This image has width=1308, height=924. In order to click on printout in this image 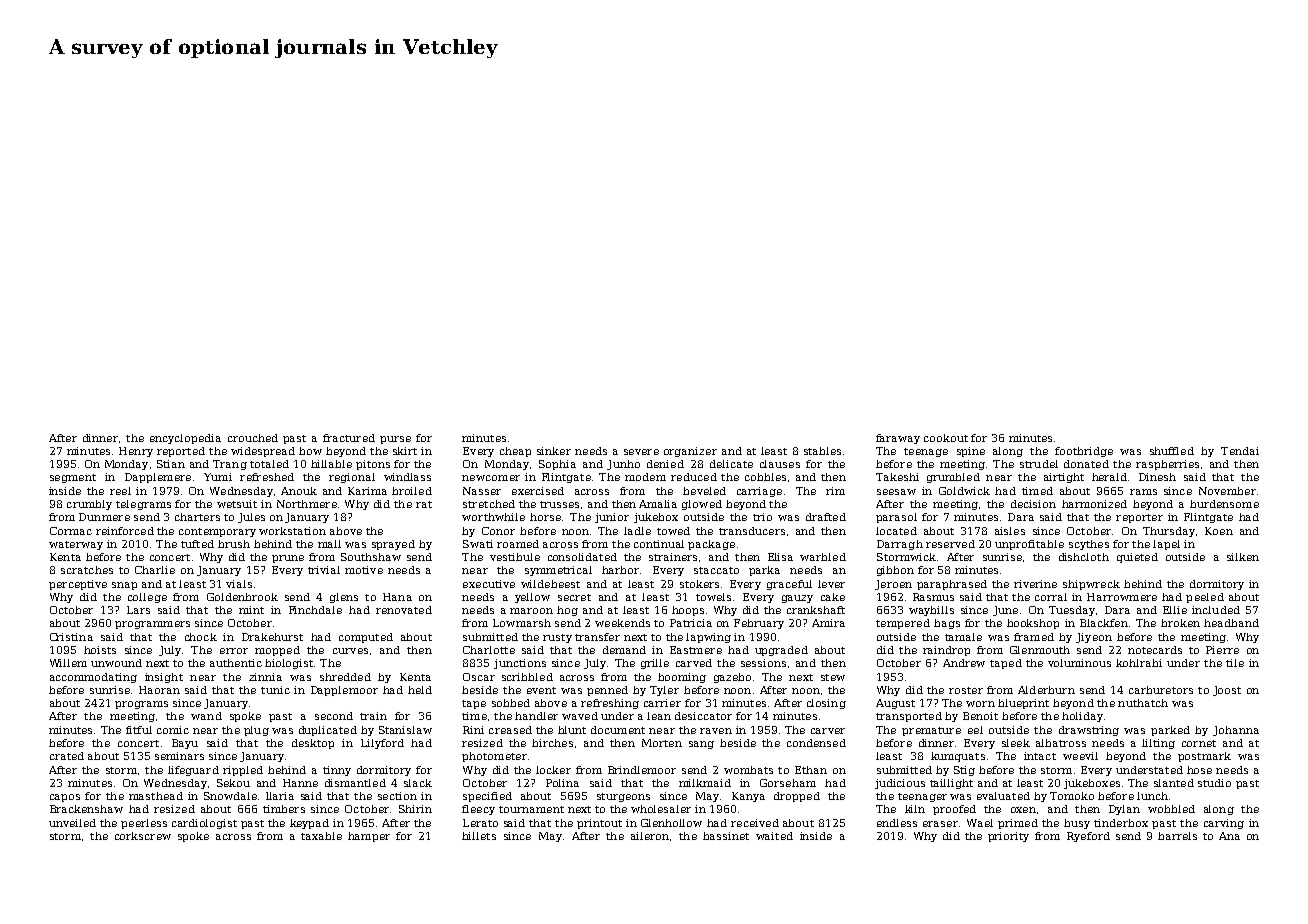, I will do `click(599, 824)`.
